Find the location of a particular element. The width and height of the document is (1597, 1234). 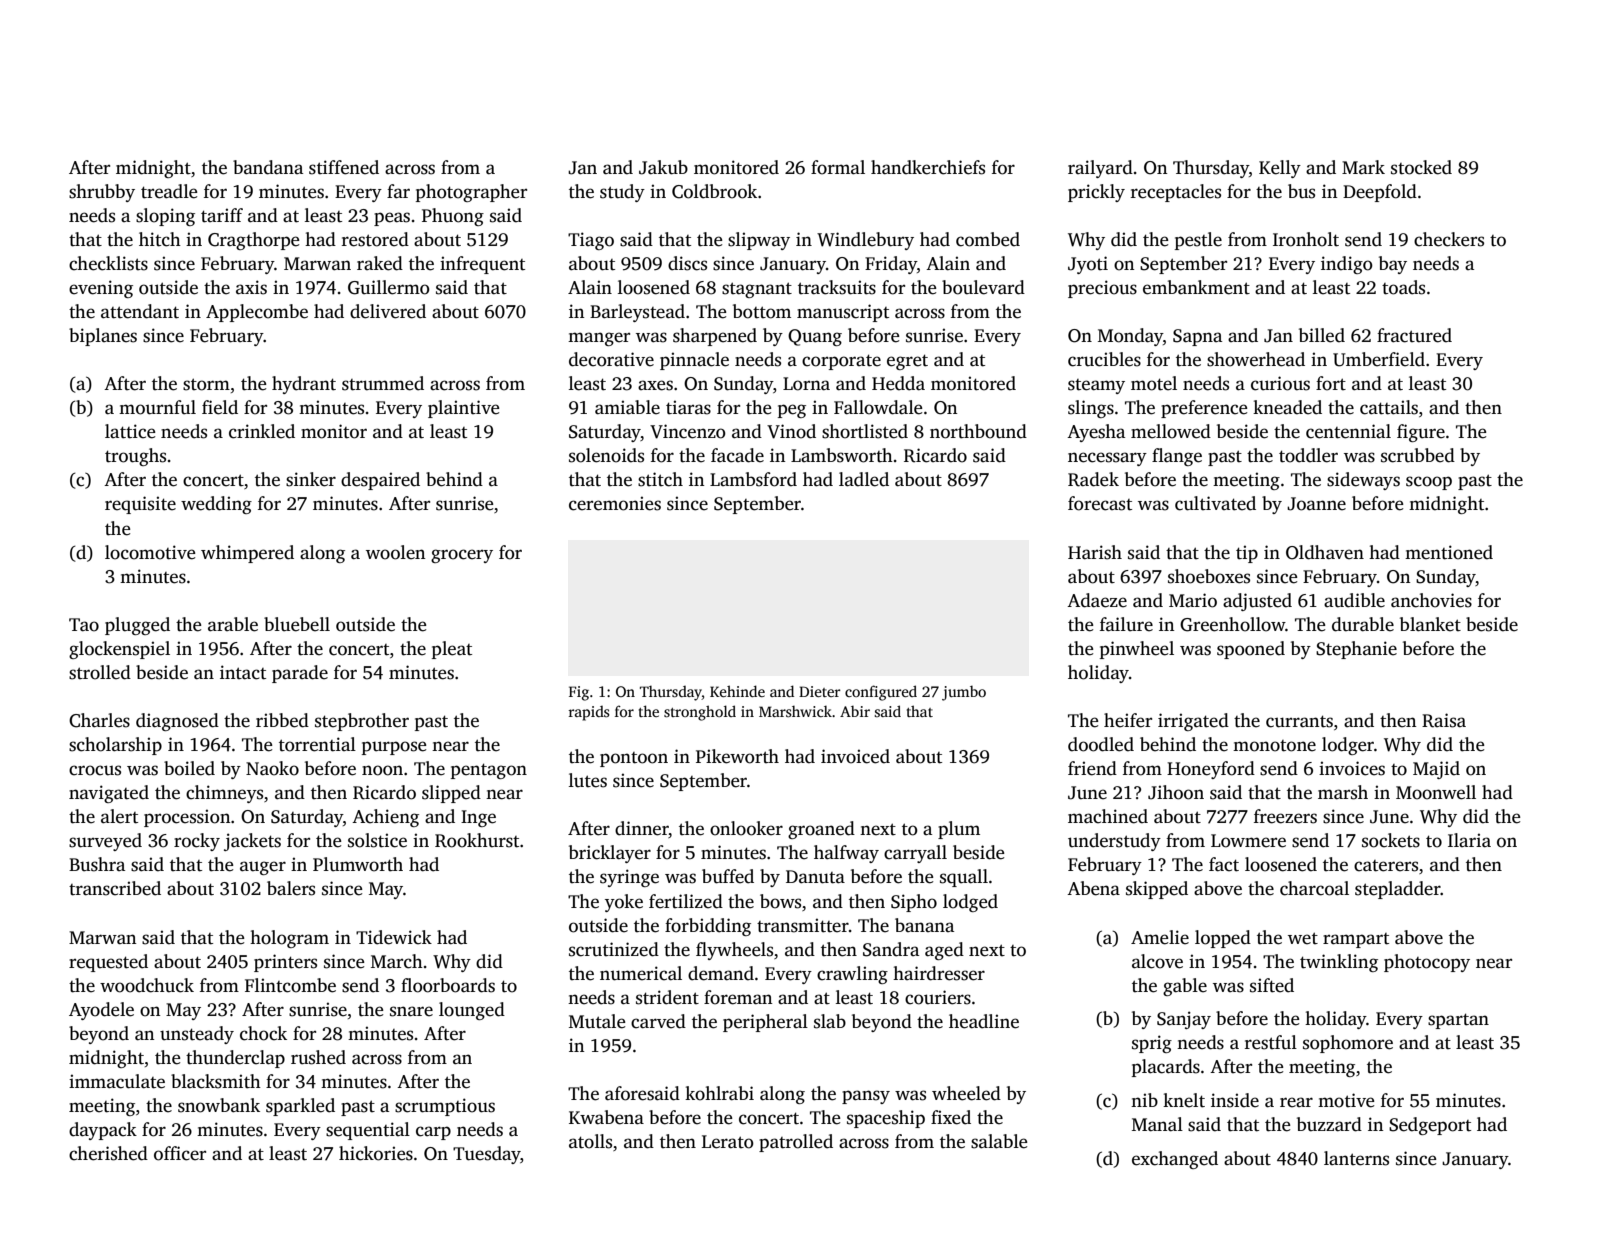

onlooker is located at coordinates (746, 828).
